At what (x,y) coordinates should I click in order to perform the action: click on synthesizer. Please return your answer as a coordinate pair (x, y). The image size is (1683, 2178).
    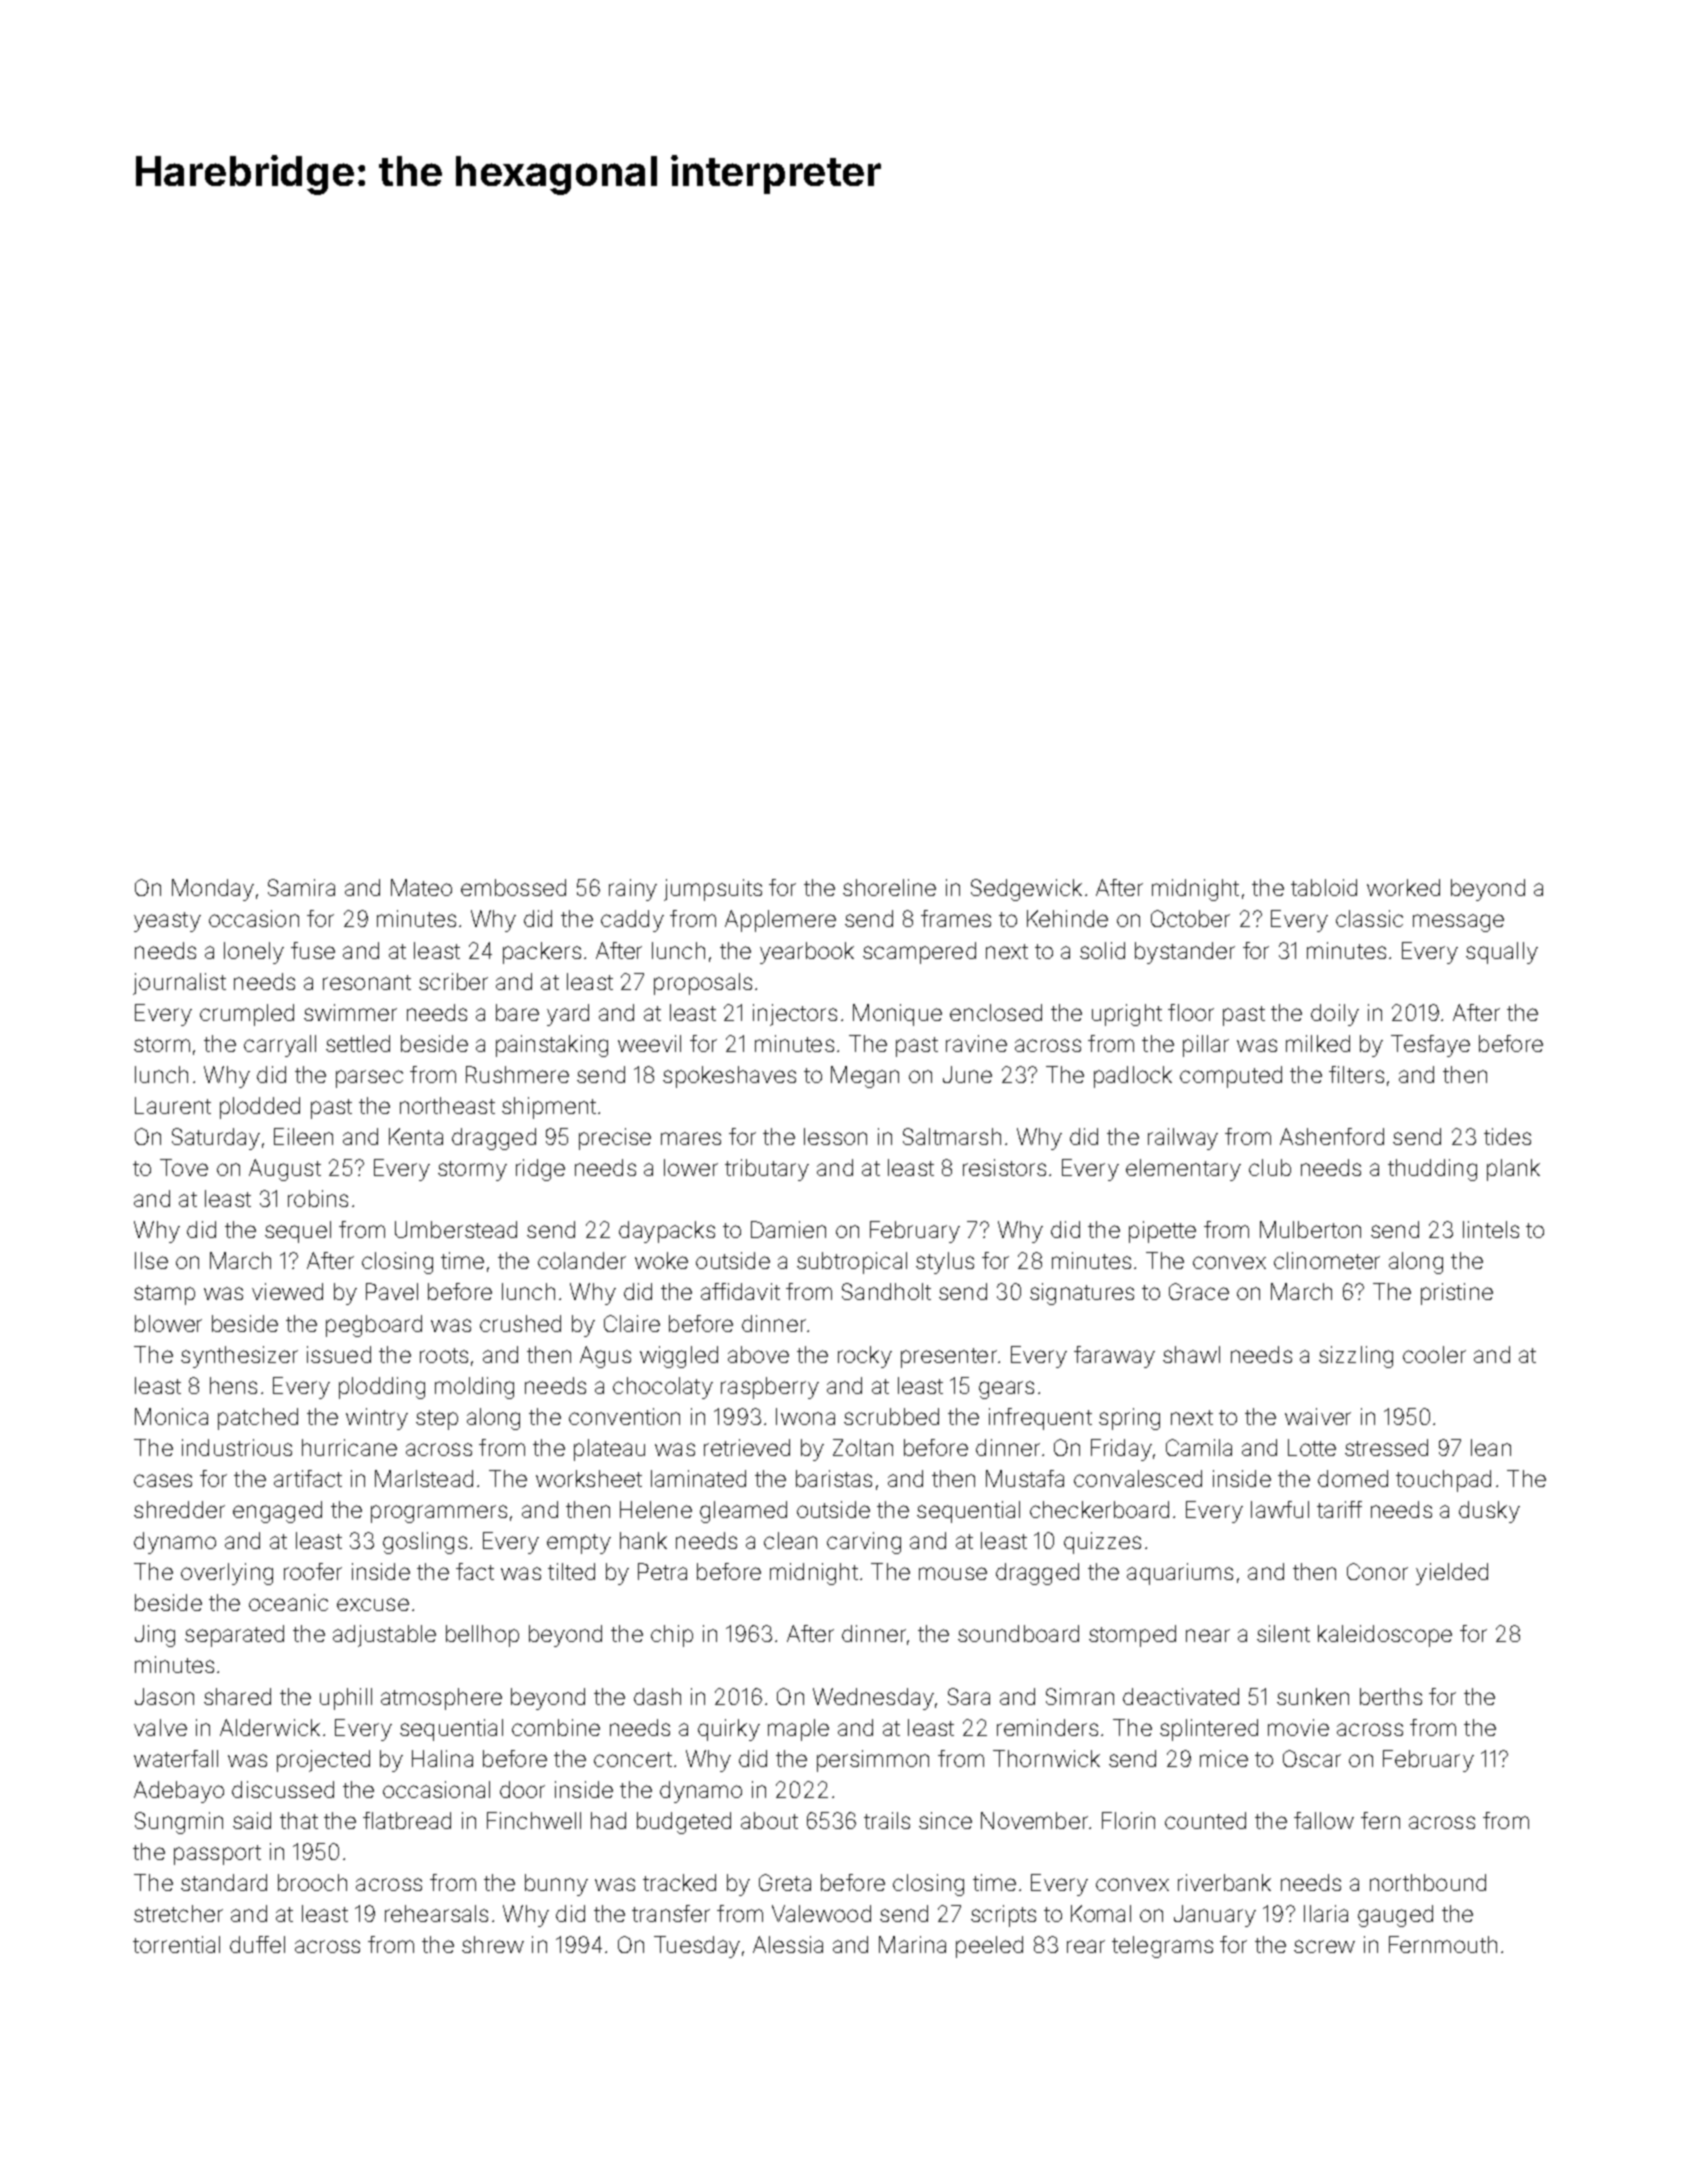
    Looking at the image, I should click on (239, 1357).
